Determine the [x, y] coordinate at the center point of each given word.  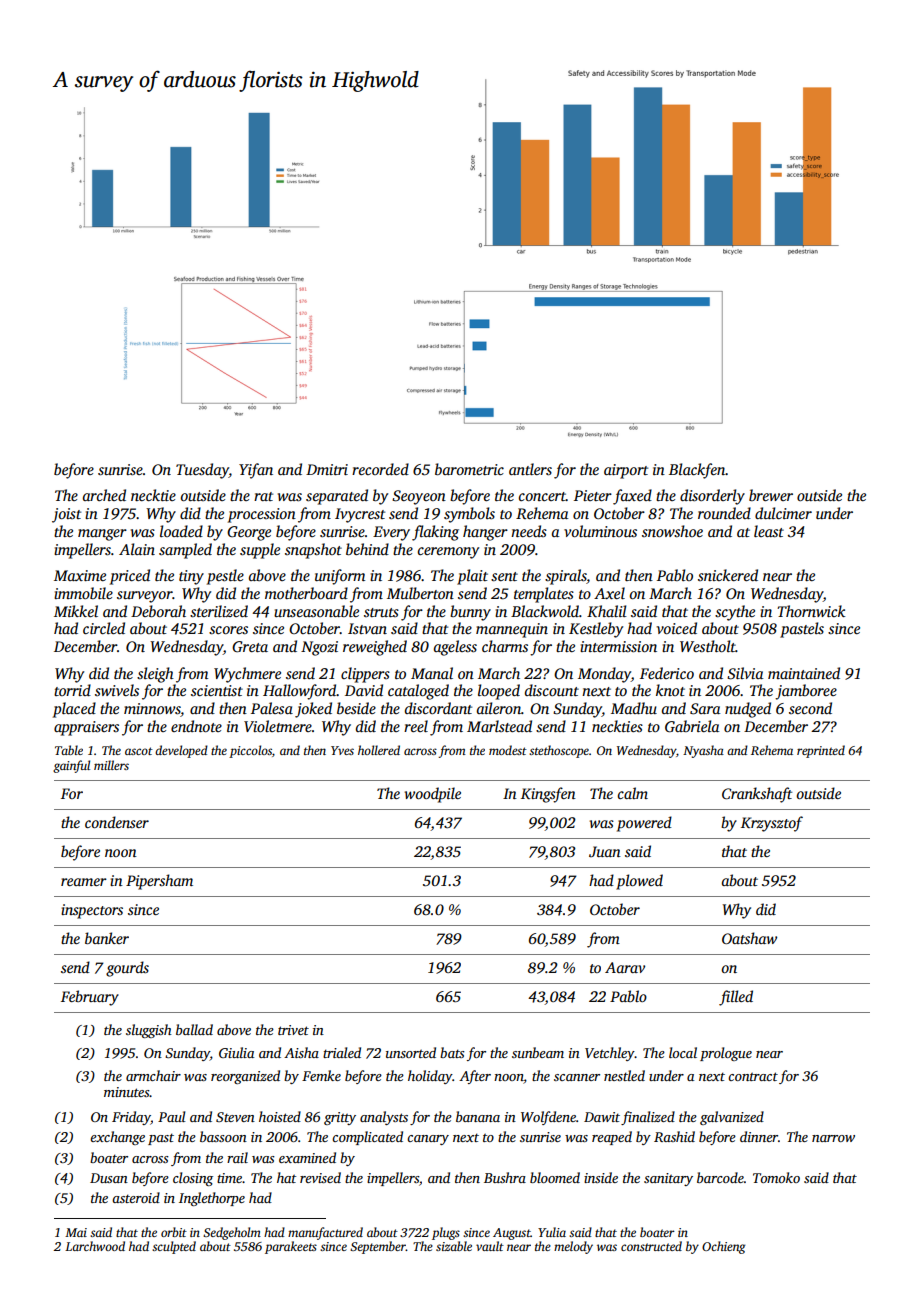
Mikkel [76, 611]
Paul [172, 1116]
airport [626, 471]
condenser [117, 822]
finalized [648, 1118]
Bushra [505, 1177]
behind [367, 549]
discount [552, 690]
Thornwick [811, 611]
